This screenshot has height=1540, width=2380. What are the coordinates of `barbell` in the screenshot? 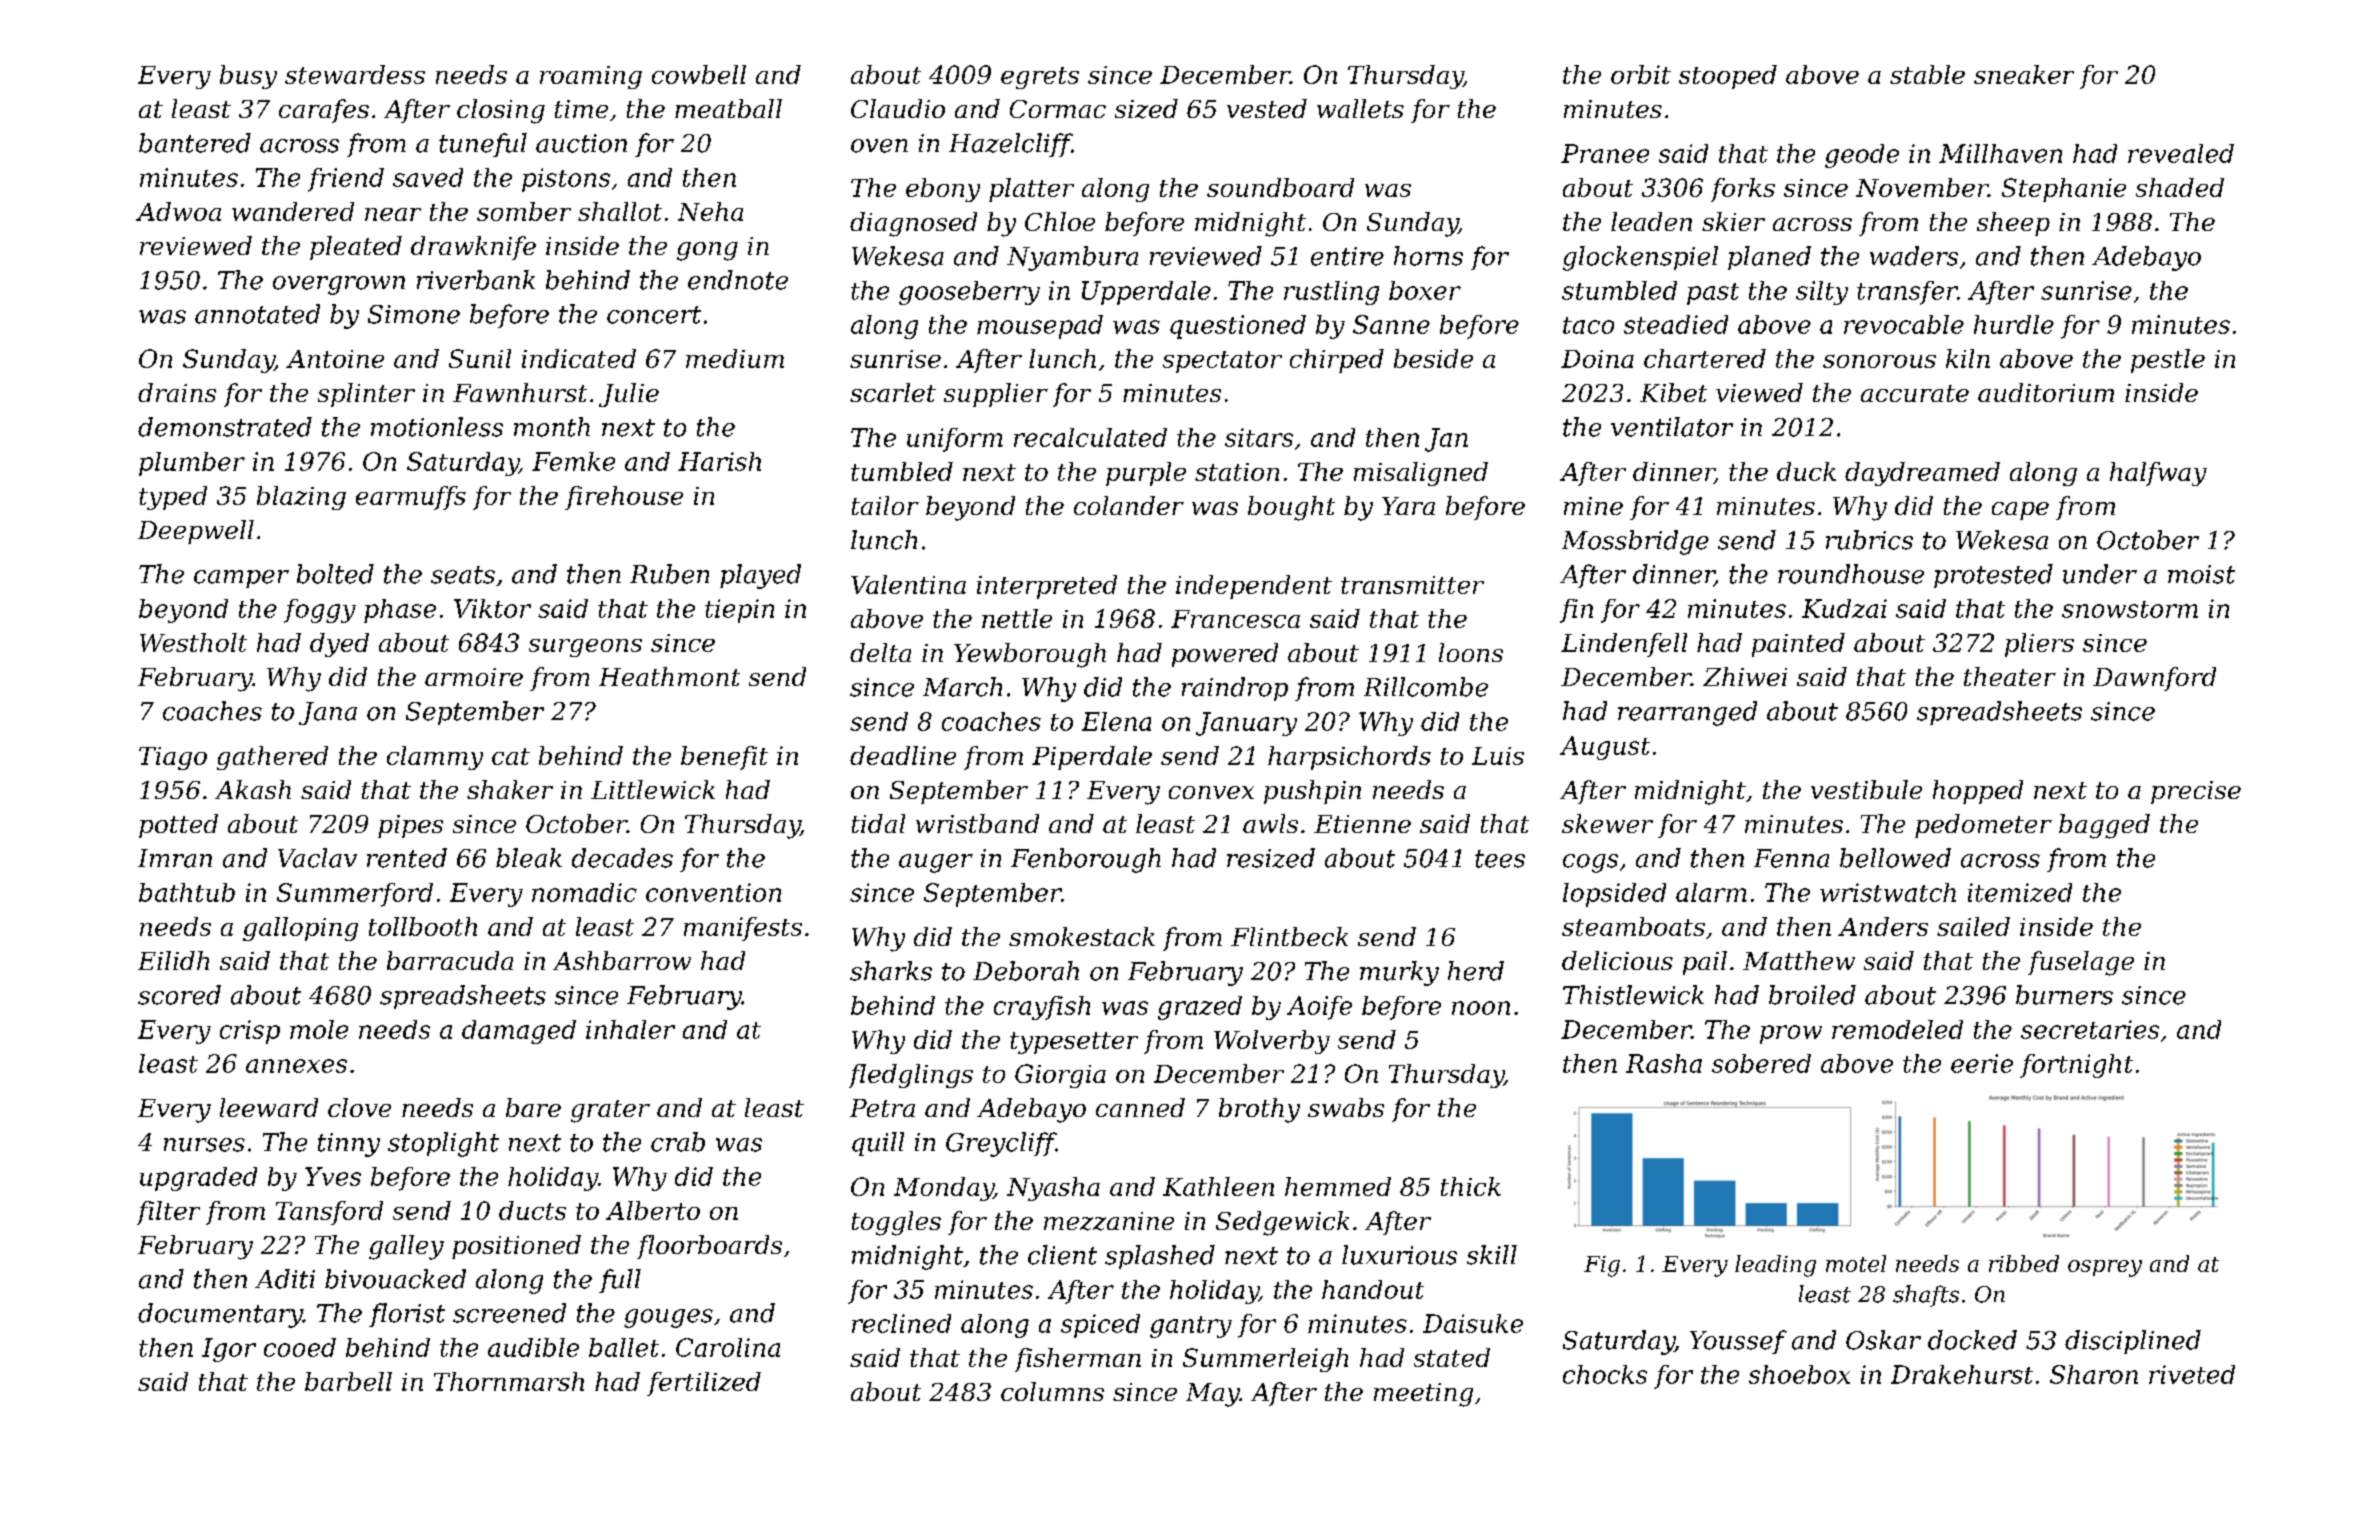 It's located at (348, 1381).
